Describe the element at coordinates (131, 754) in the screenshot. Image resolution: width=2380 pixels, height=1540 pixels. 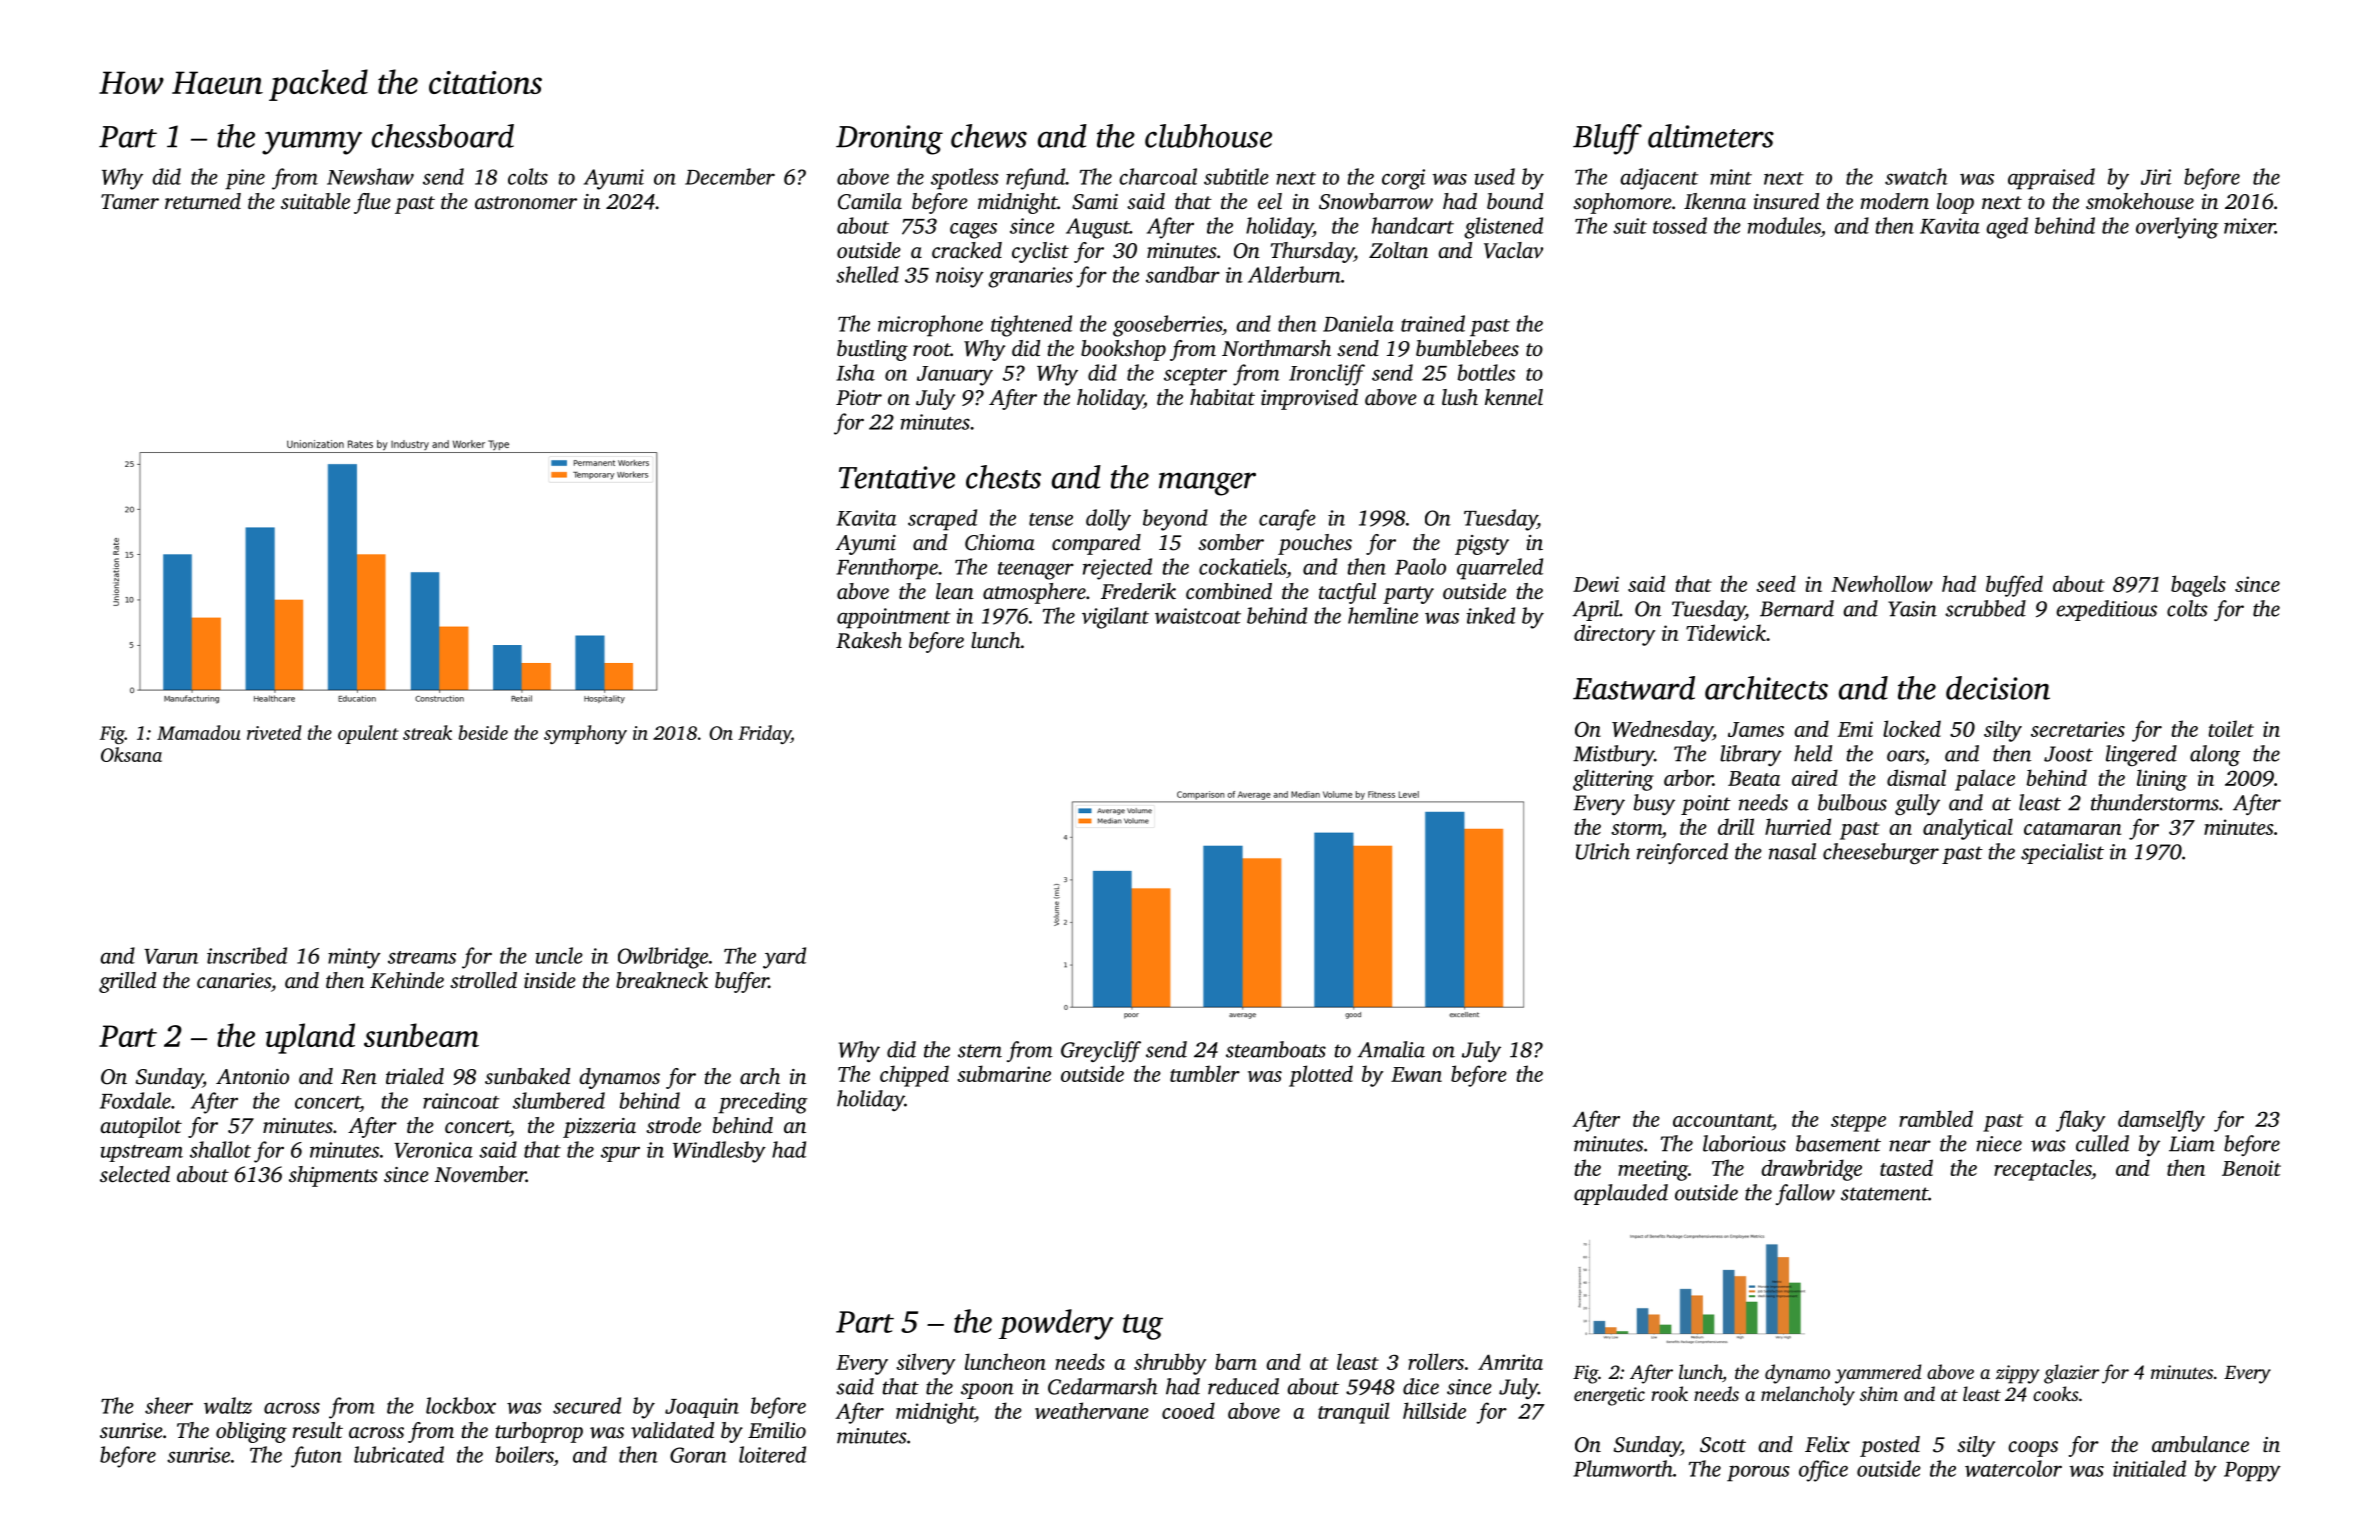
I see `Oksana` at that location.
